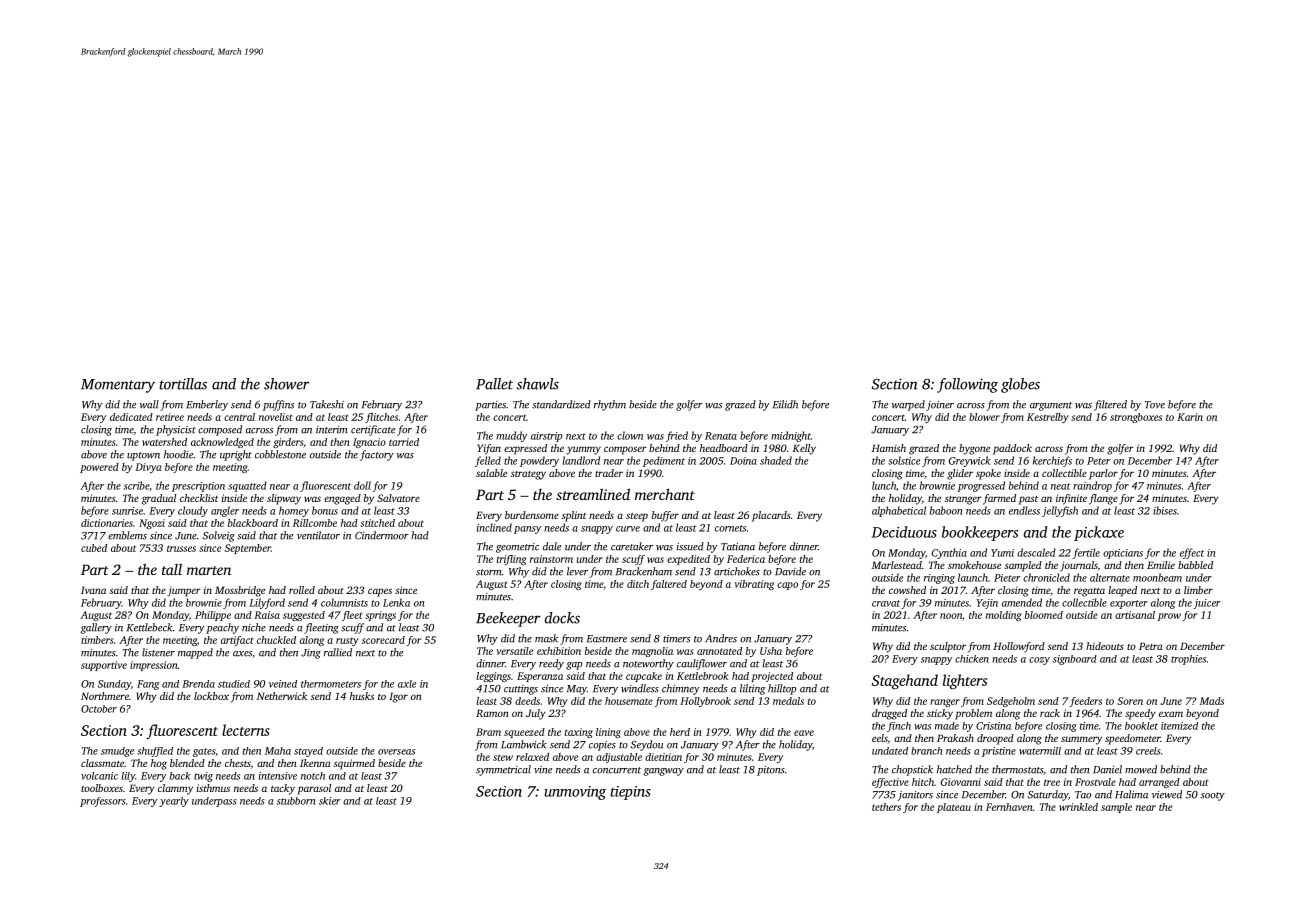 Image resolution: width=1308 pixels, height=924 pixels. What do you see at coordinates (1110, 405) in the screenshot?
I see `filtered` at bounding box center [1110, 405].
